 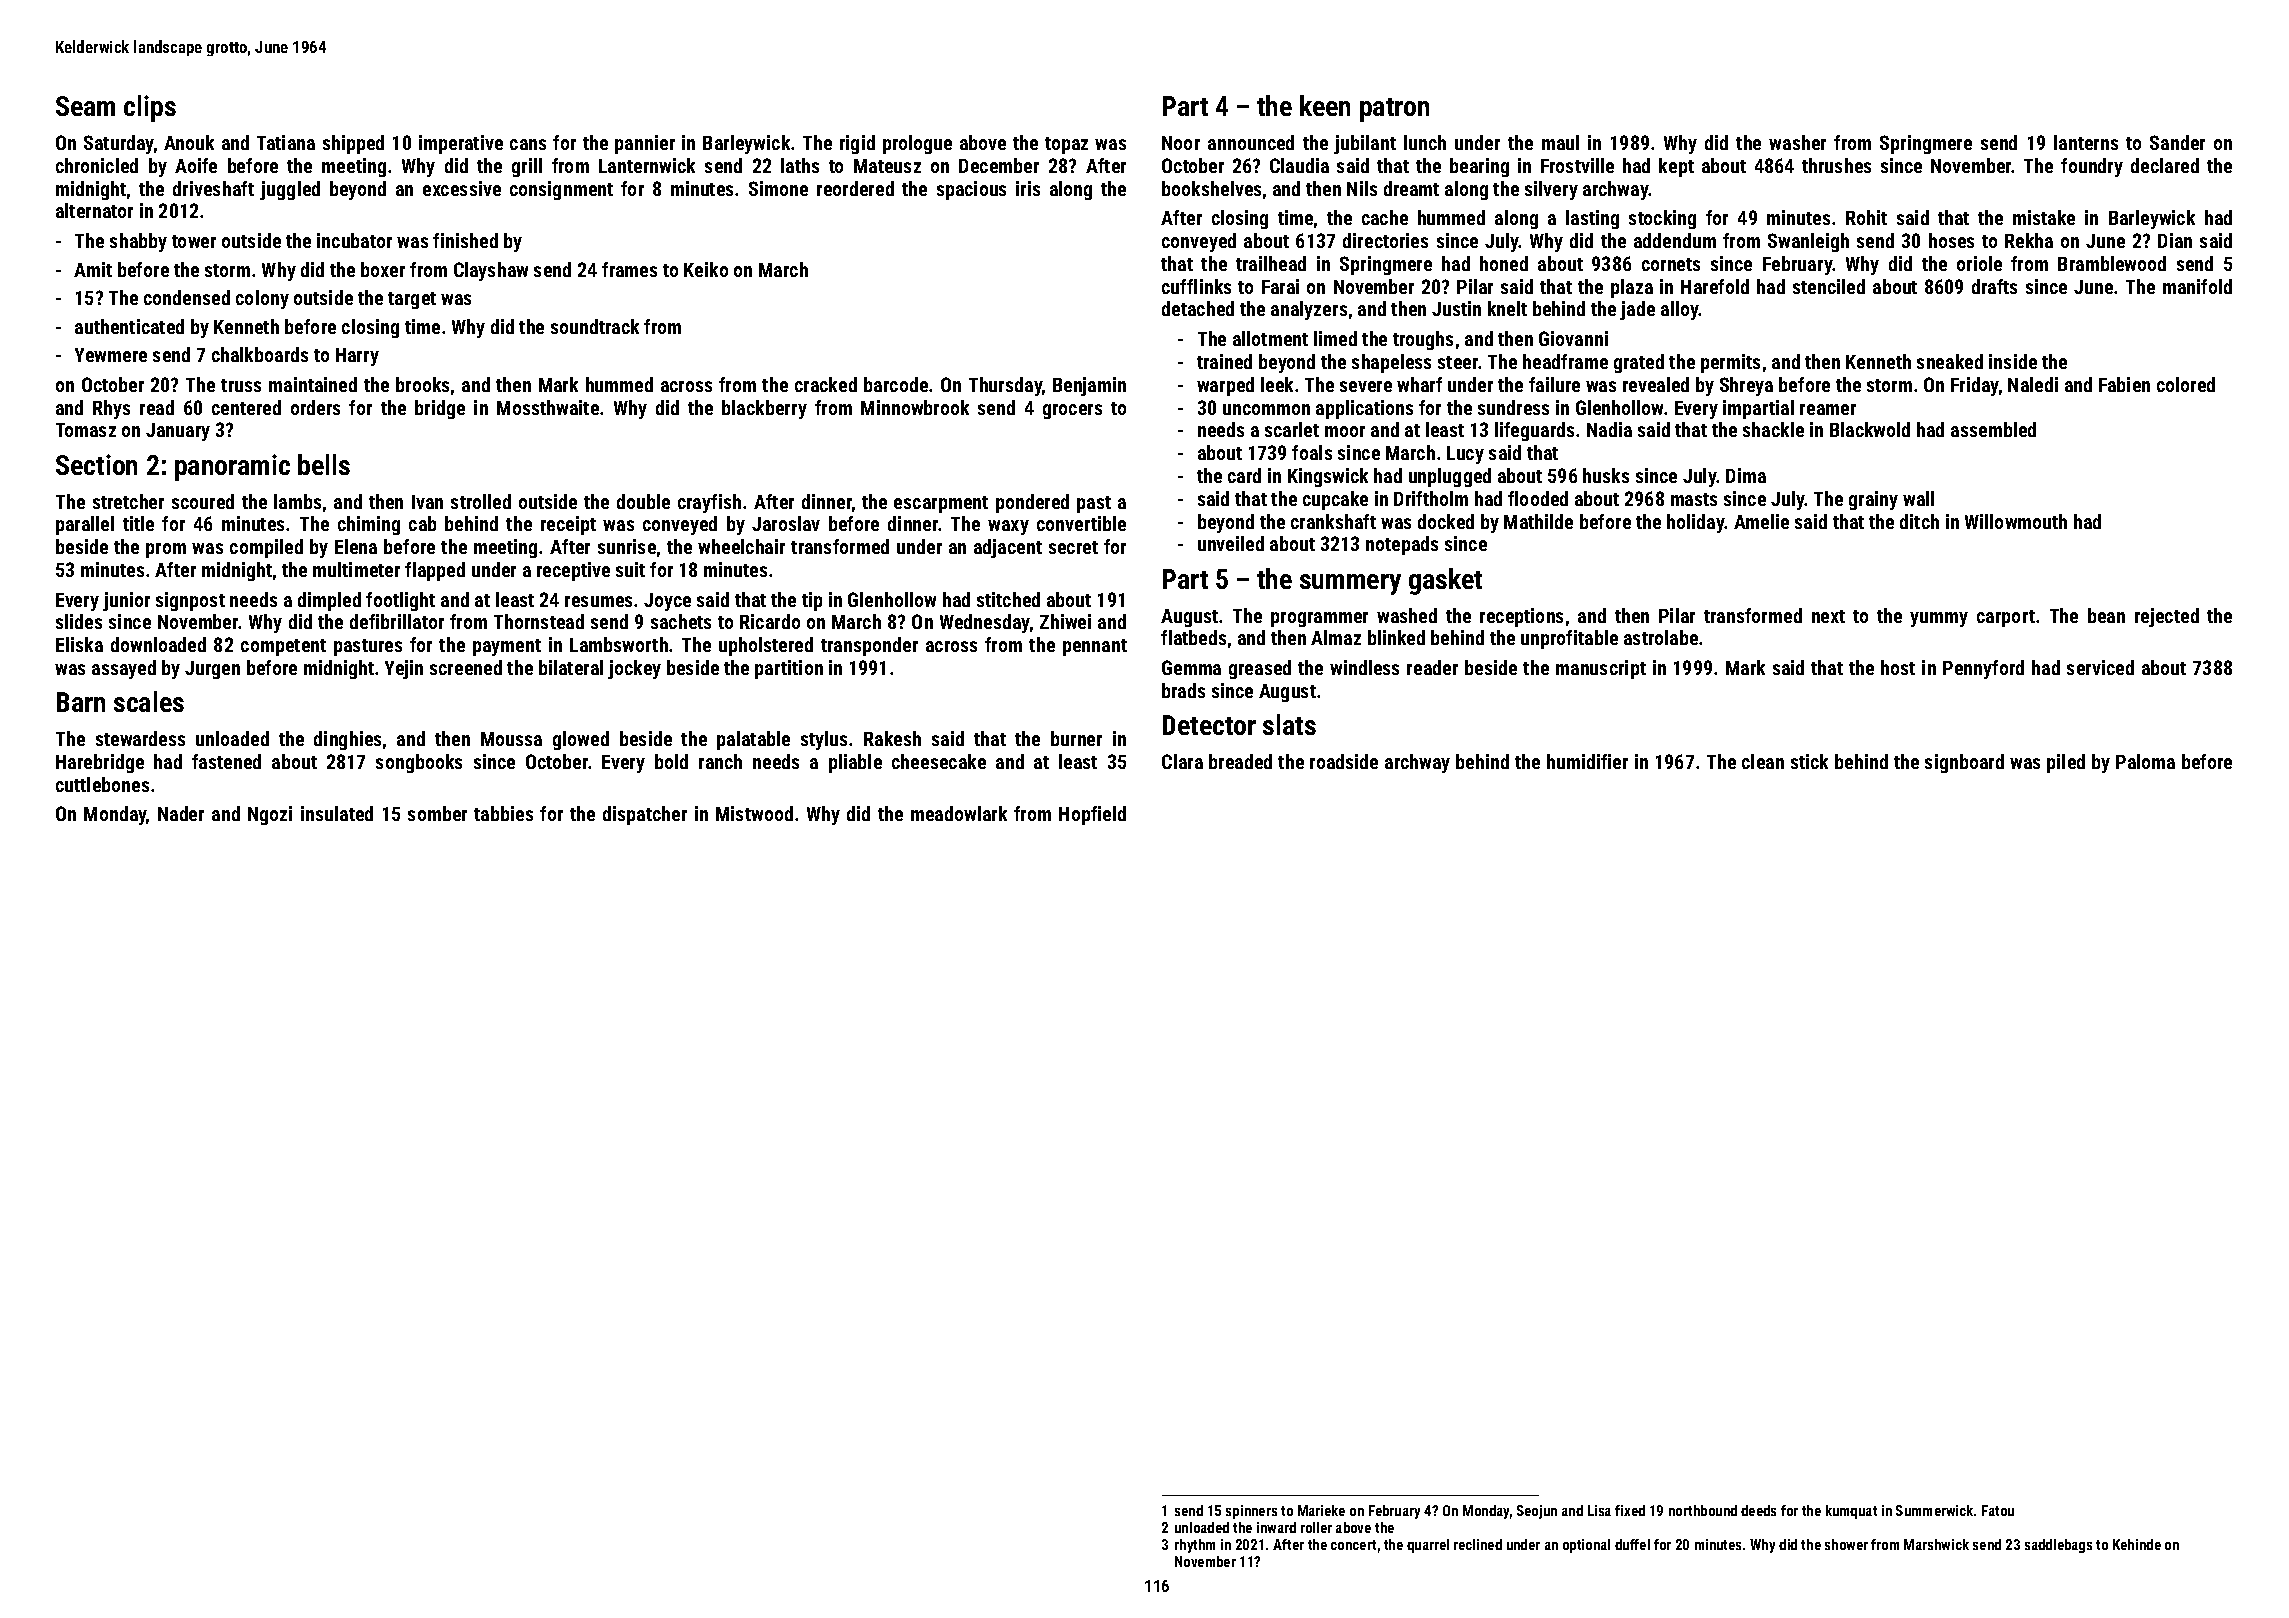 What do you see at coordinates (939, 761) in the document?
I see `cheesecake` at bounding box center [939, 761].
